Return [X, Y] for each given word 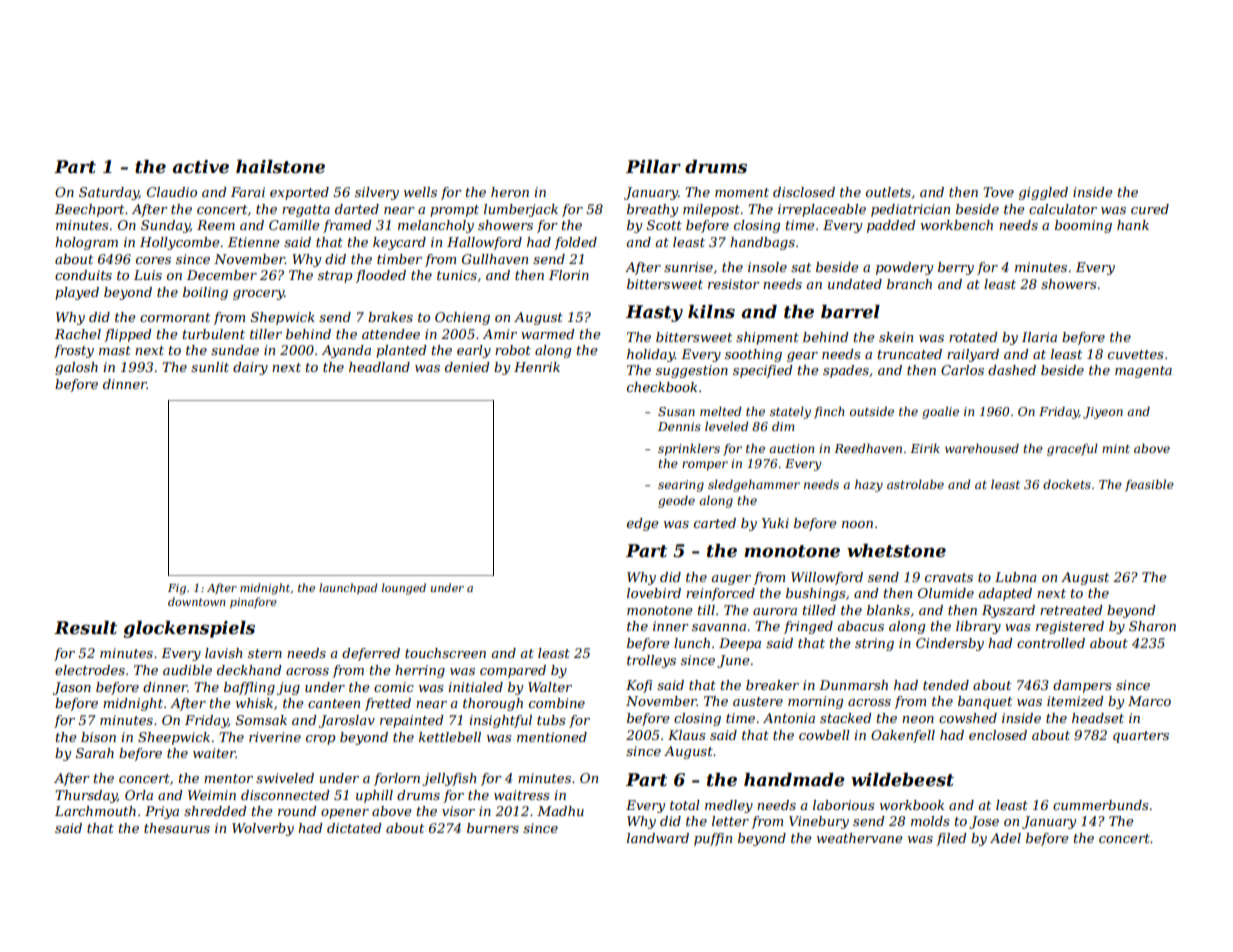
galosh [76, 368]
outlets [888, 192]
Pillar [653, 166]
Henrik [537, 367]
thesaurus [177, 828]
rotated [973, 337]
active [200, 167]
